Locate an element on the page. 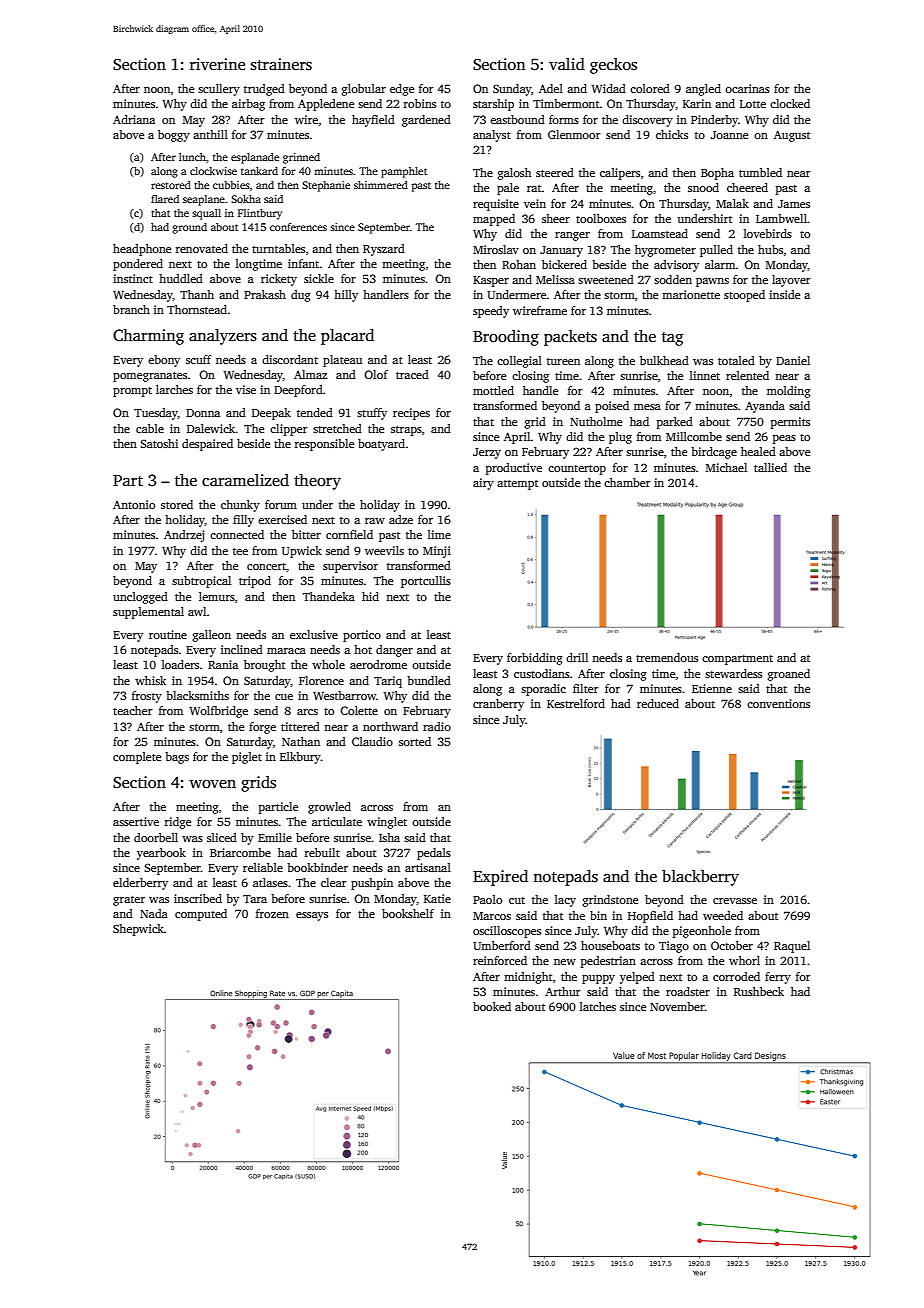 Image resolution: width=924 pixels, height=1308 pixels. conventions is located at coordinates (778, 703).
